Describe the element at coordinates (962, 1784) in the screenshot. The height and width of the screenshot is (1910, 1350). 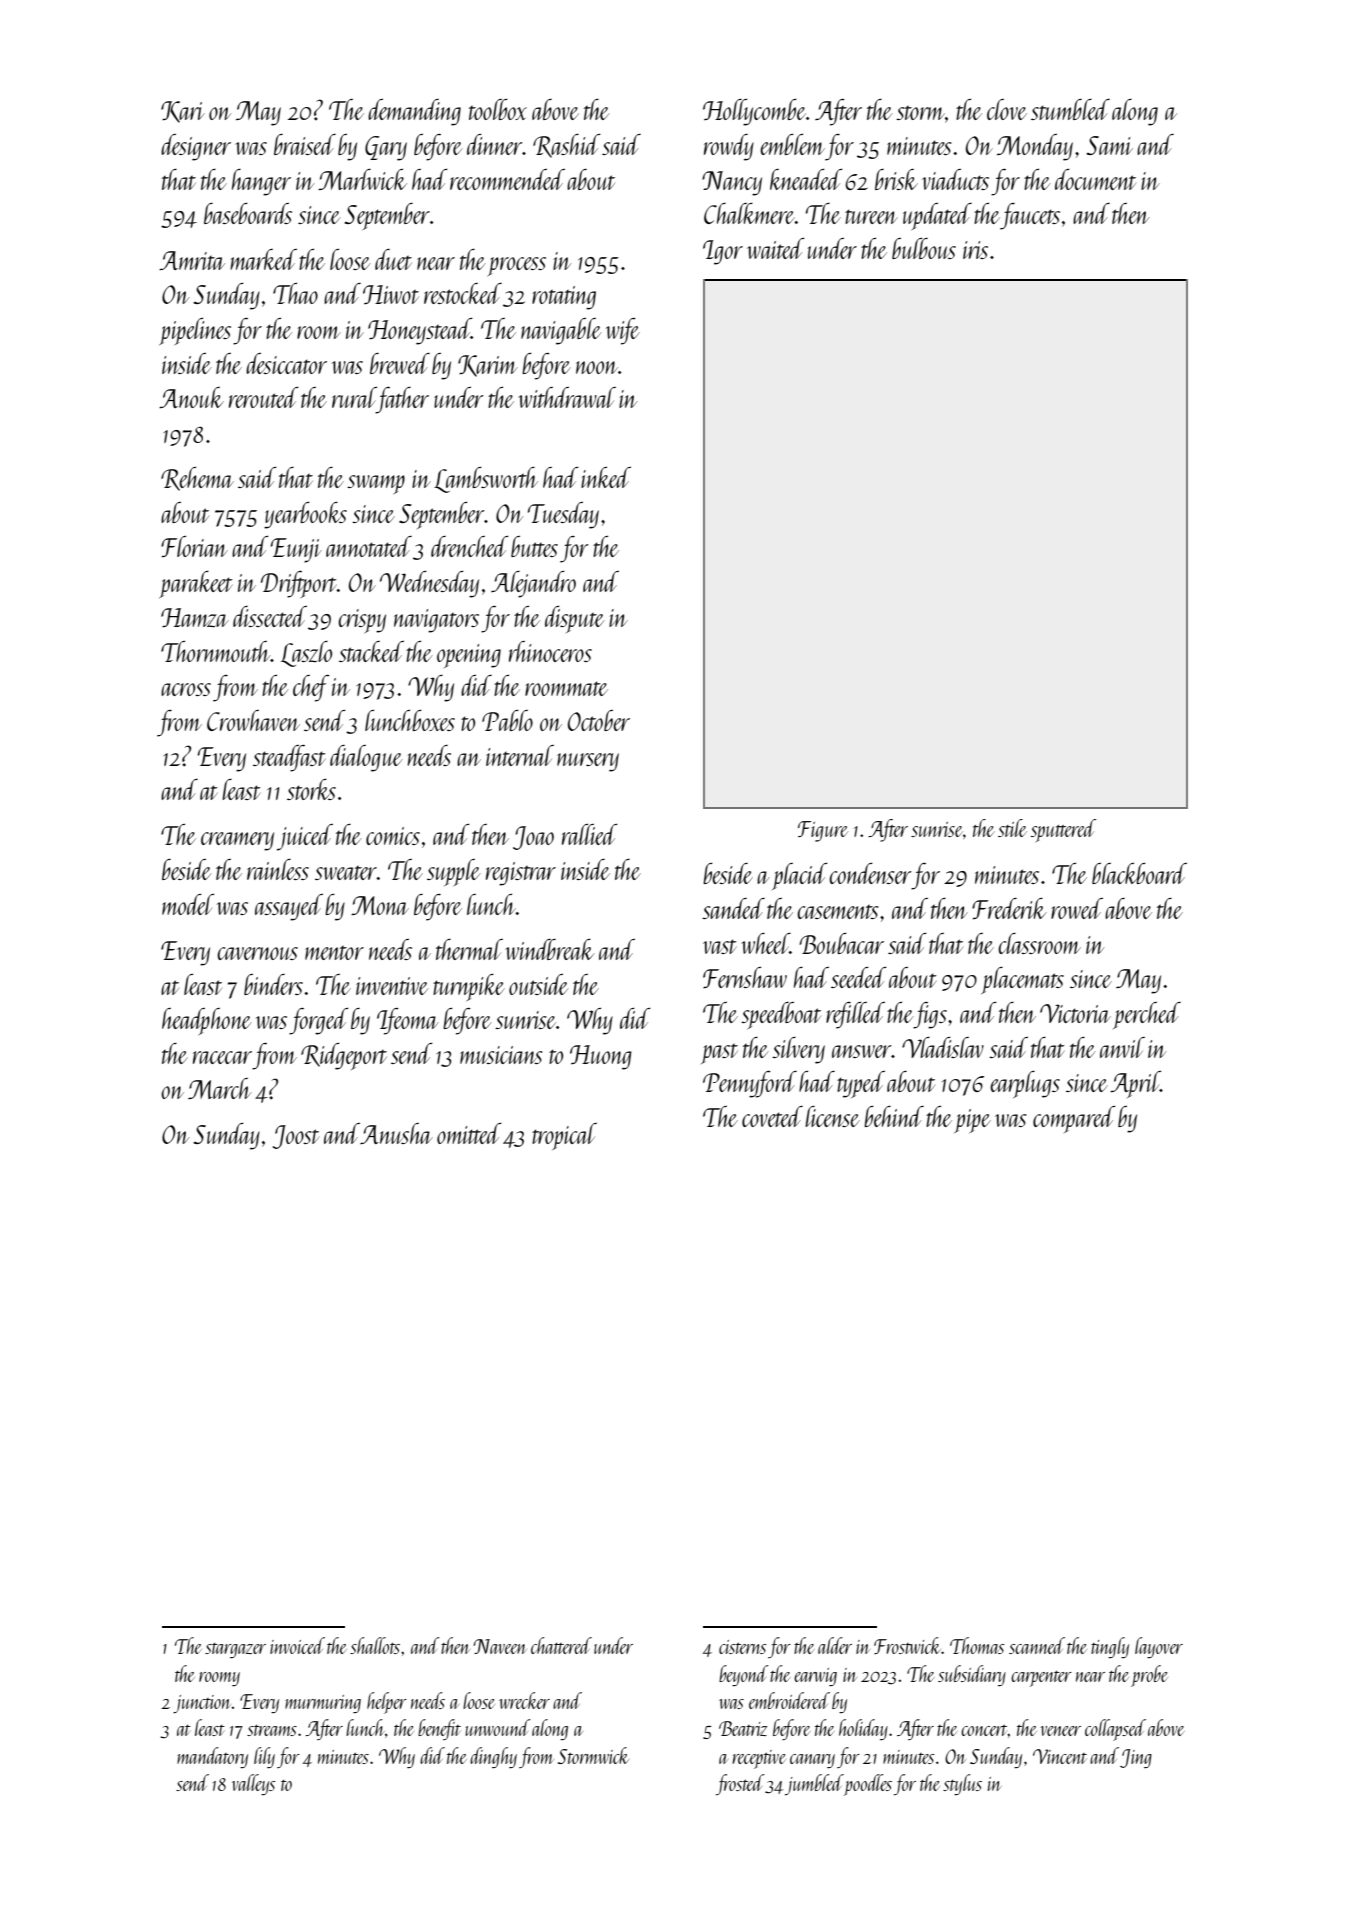
I see `stylus` at that location.
